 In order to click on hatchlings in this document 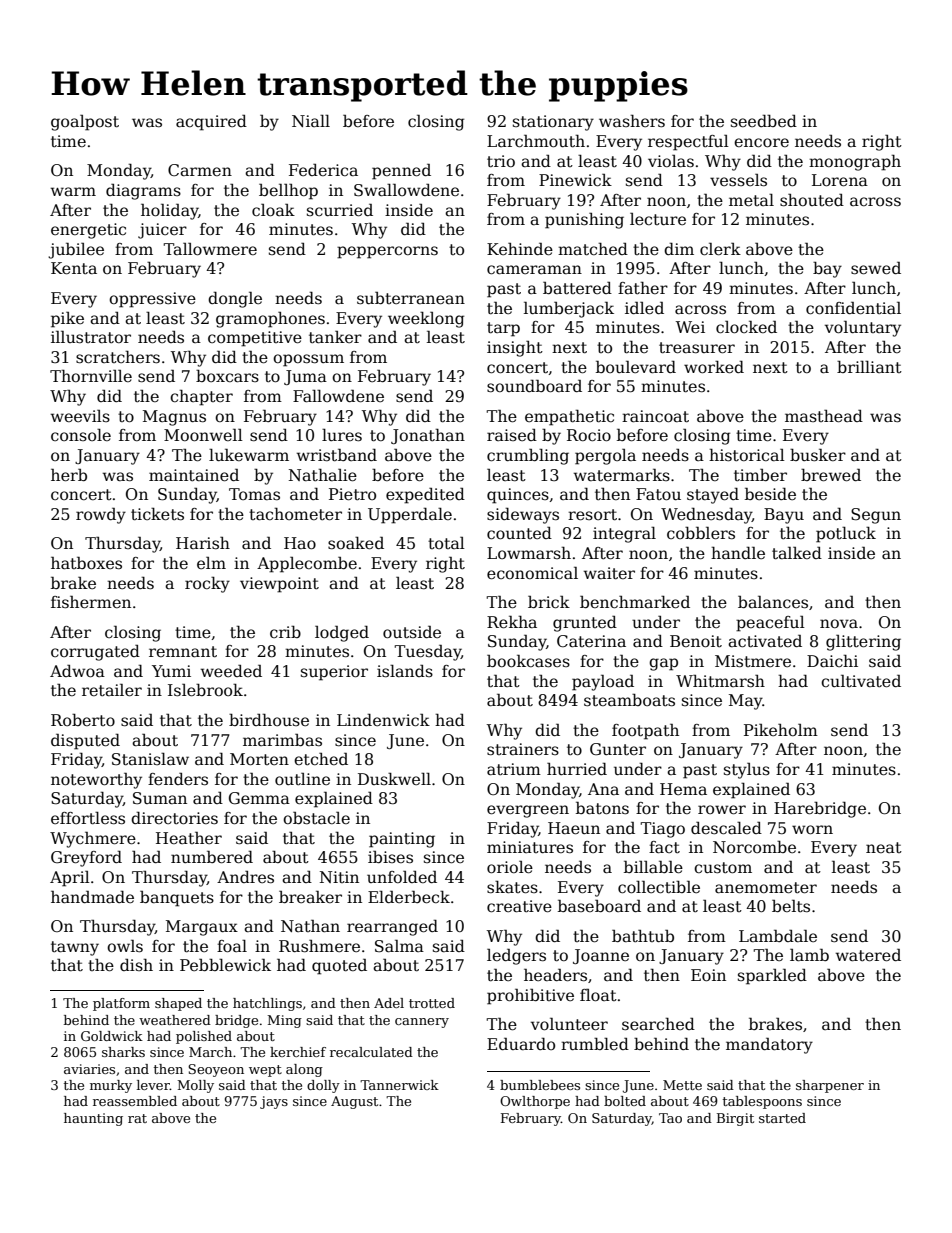, I will do `click(267, 1004)`.
